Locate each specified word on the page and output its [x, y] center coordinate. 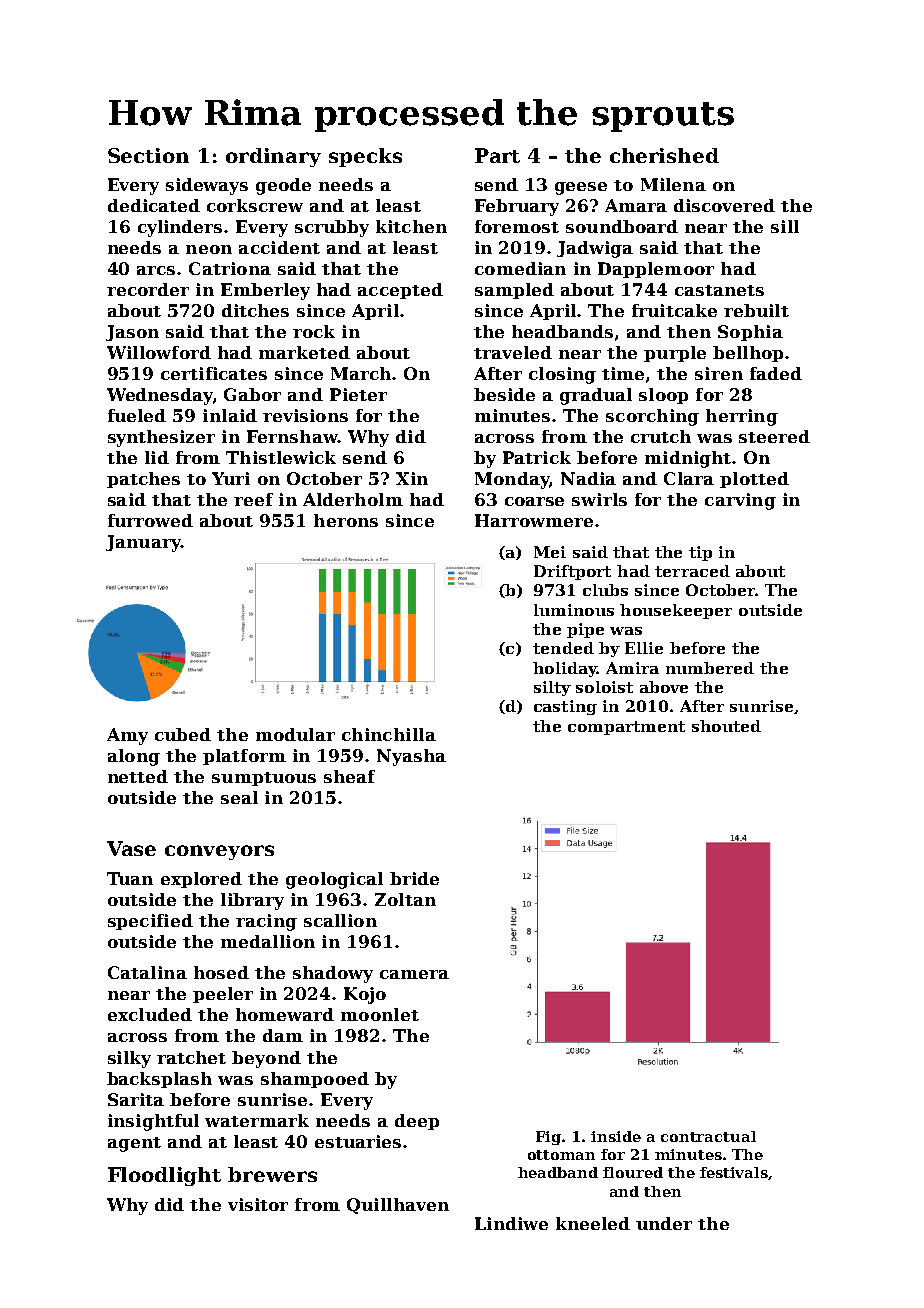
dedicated [154, 205]
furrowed [150, 520]
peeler [223, 995]
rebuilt [756, 310]
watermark [257, 1120]
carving [740, 501]
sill [785, 226]
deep [417, 1122]
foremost [517, 226]
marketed [304, 352]
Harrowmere [534, 520]
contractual [708, 1136]
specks [365, 157]
